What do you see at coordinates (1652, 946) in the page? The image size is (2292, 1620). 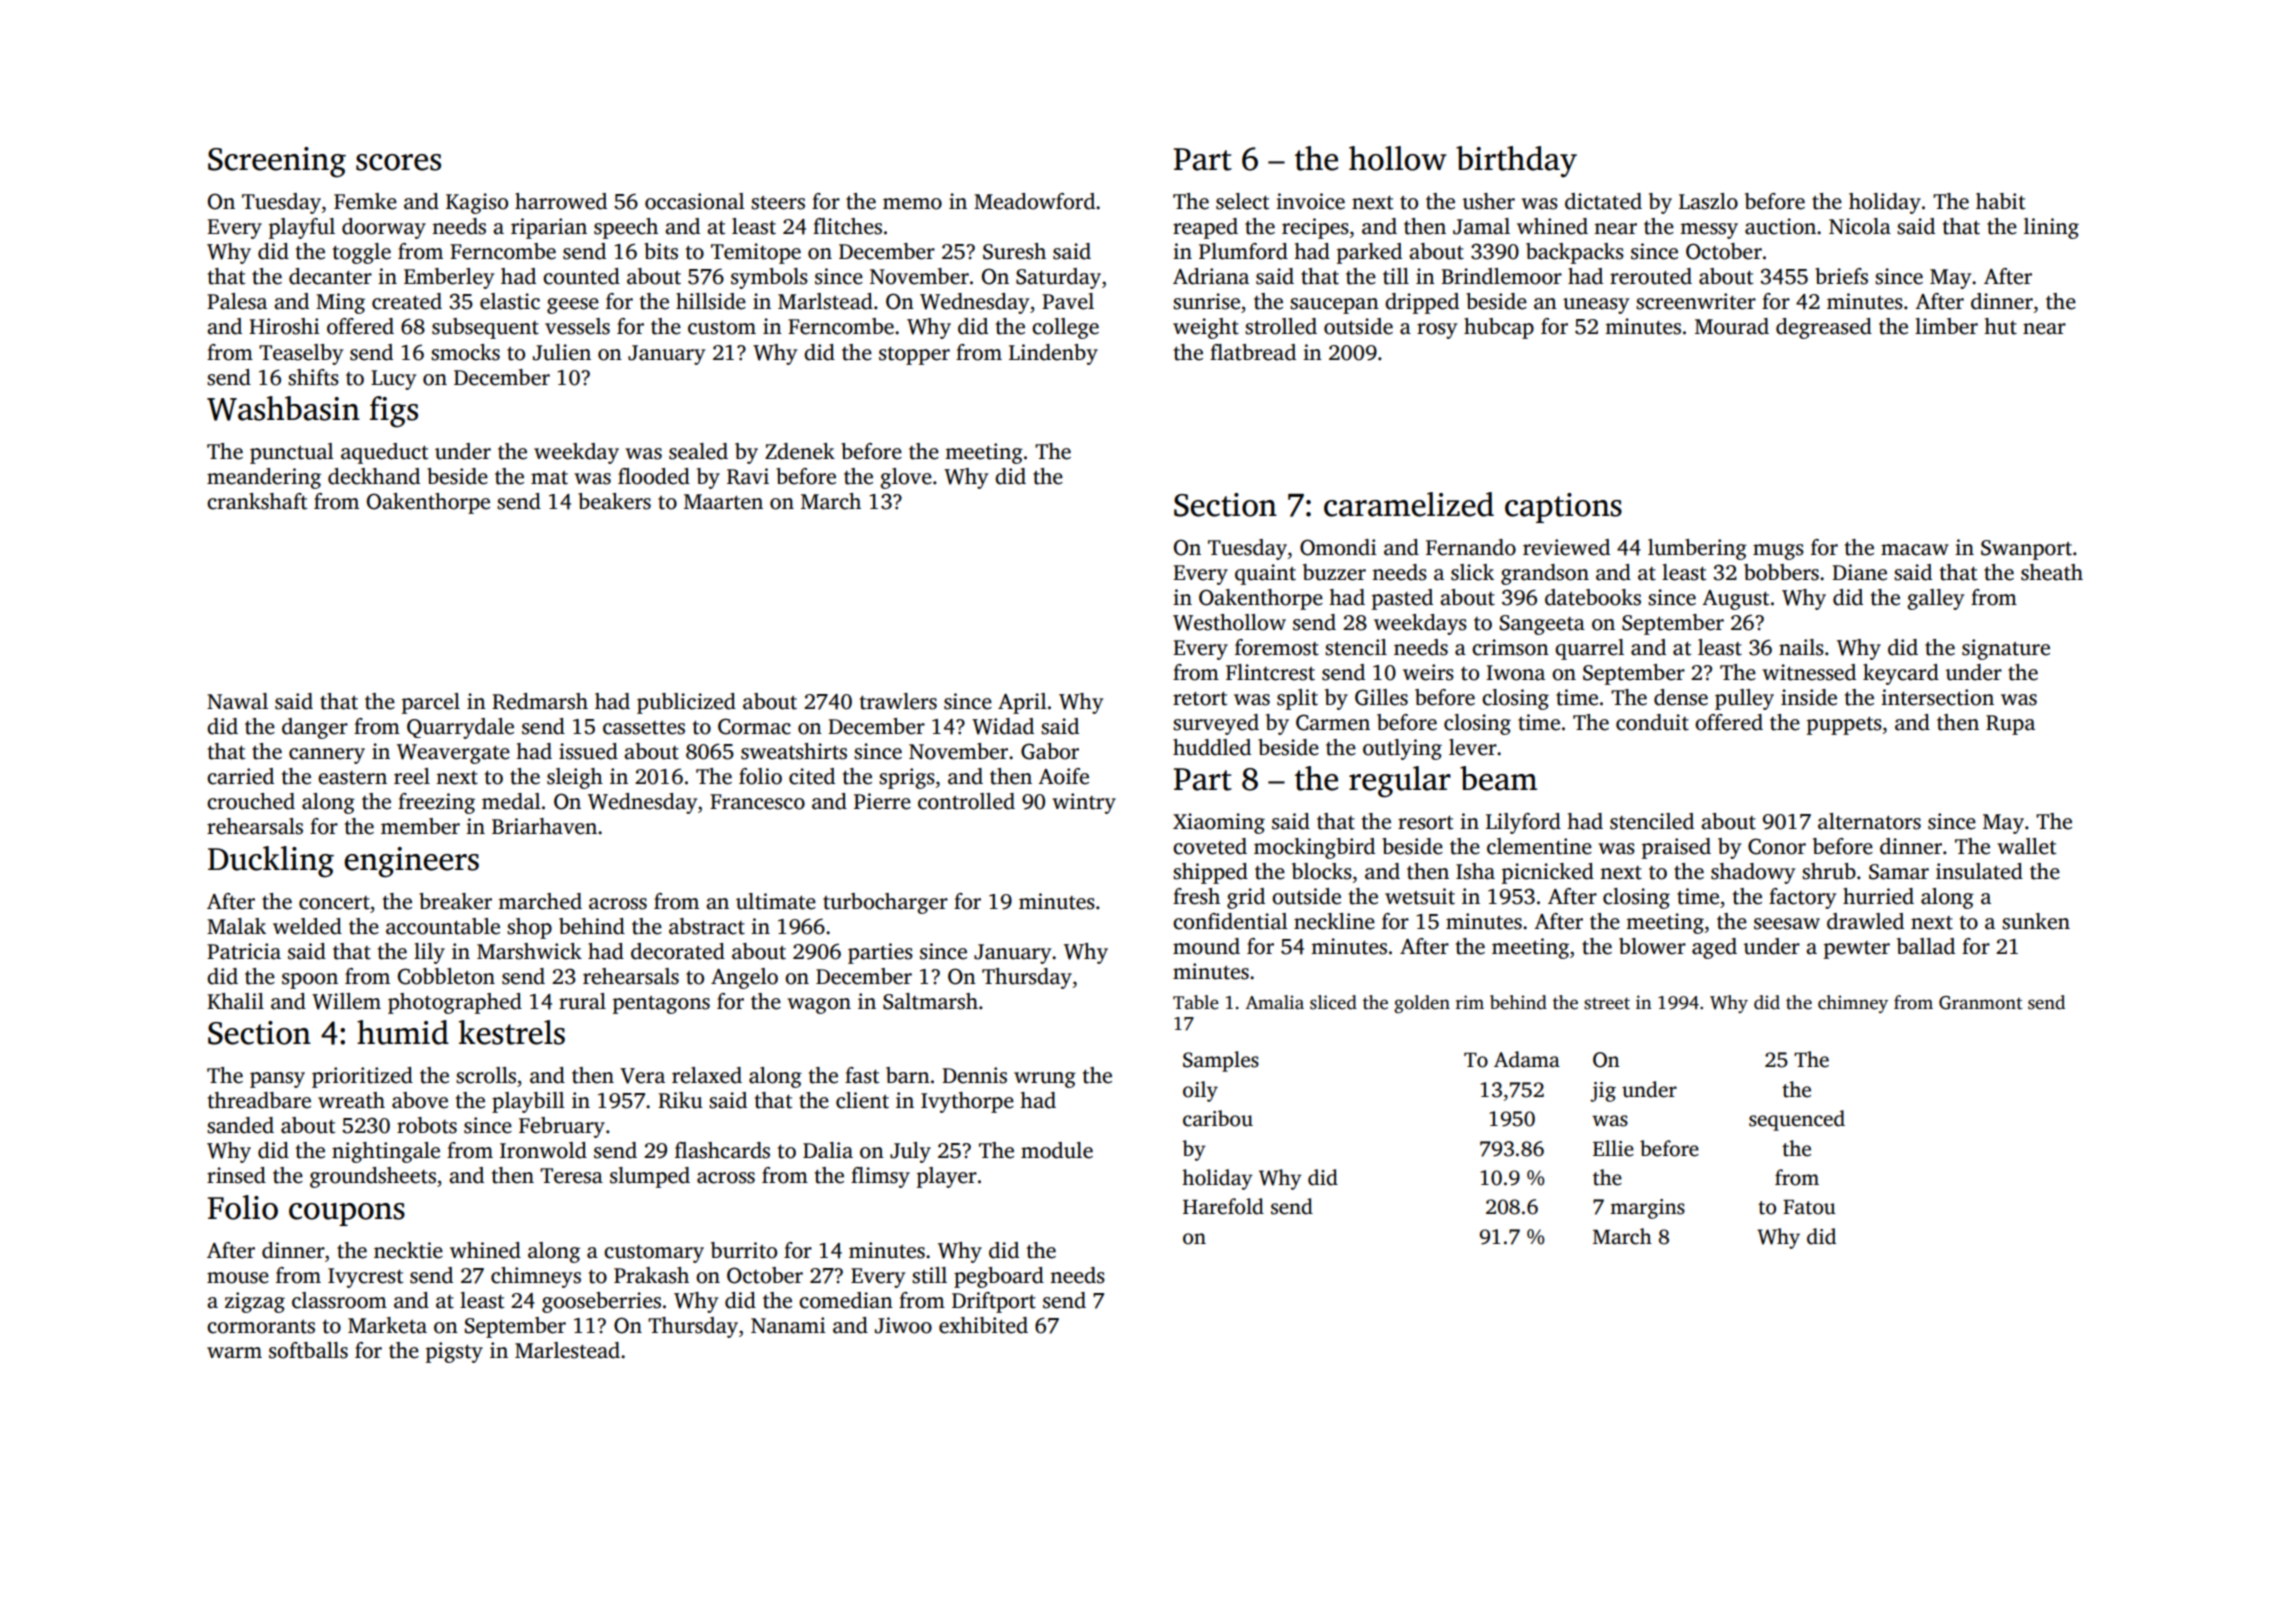 I see `blower` at bounding box center [1652, 946].
